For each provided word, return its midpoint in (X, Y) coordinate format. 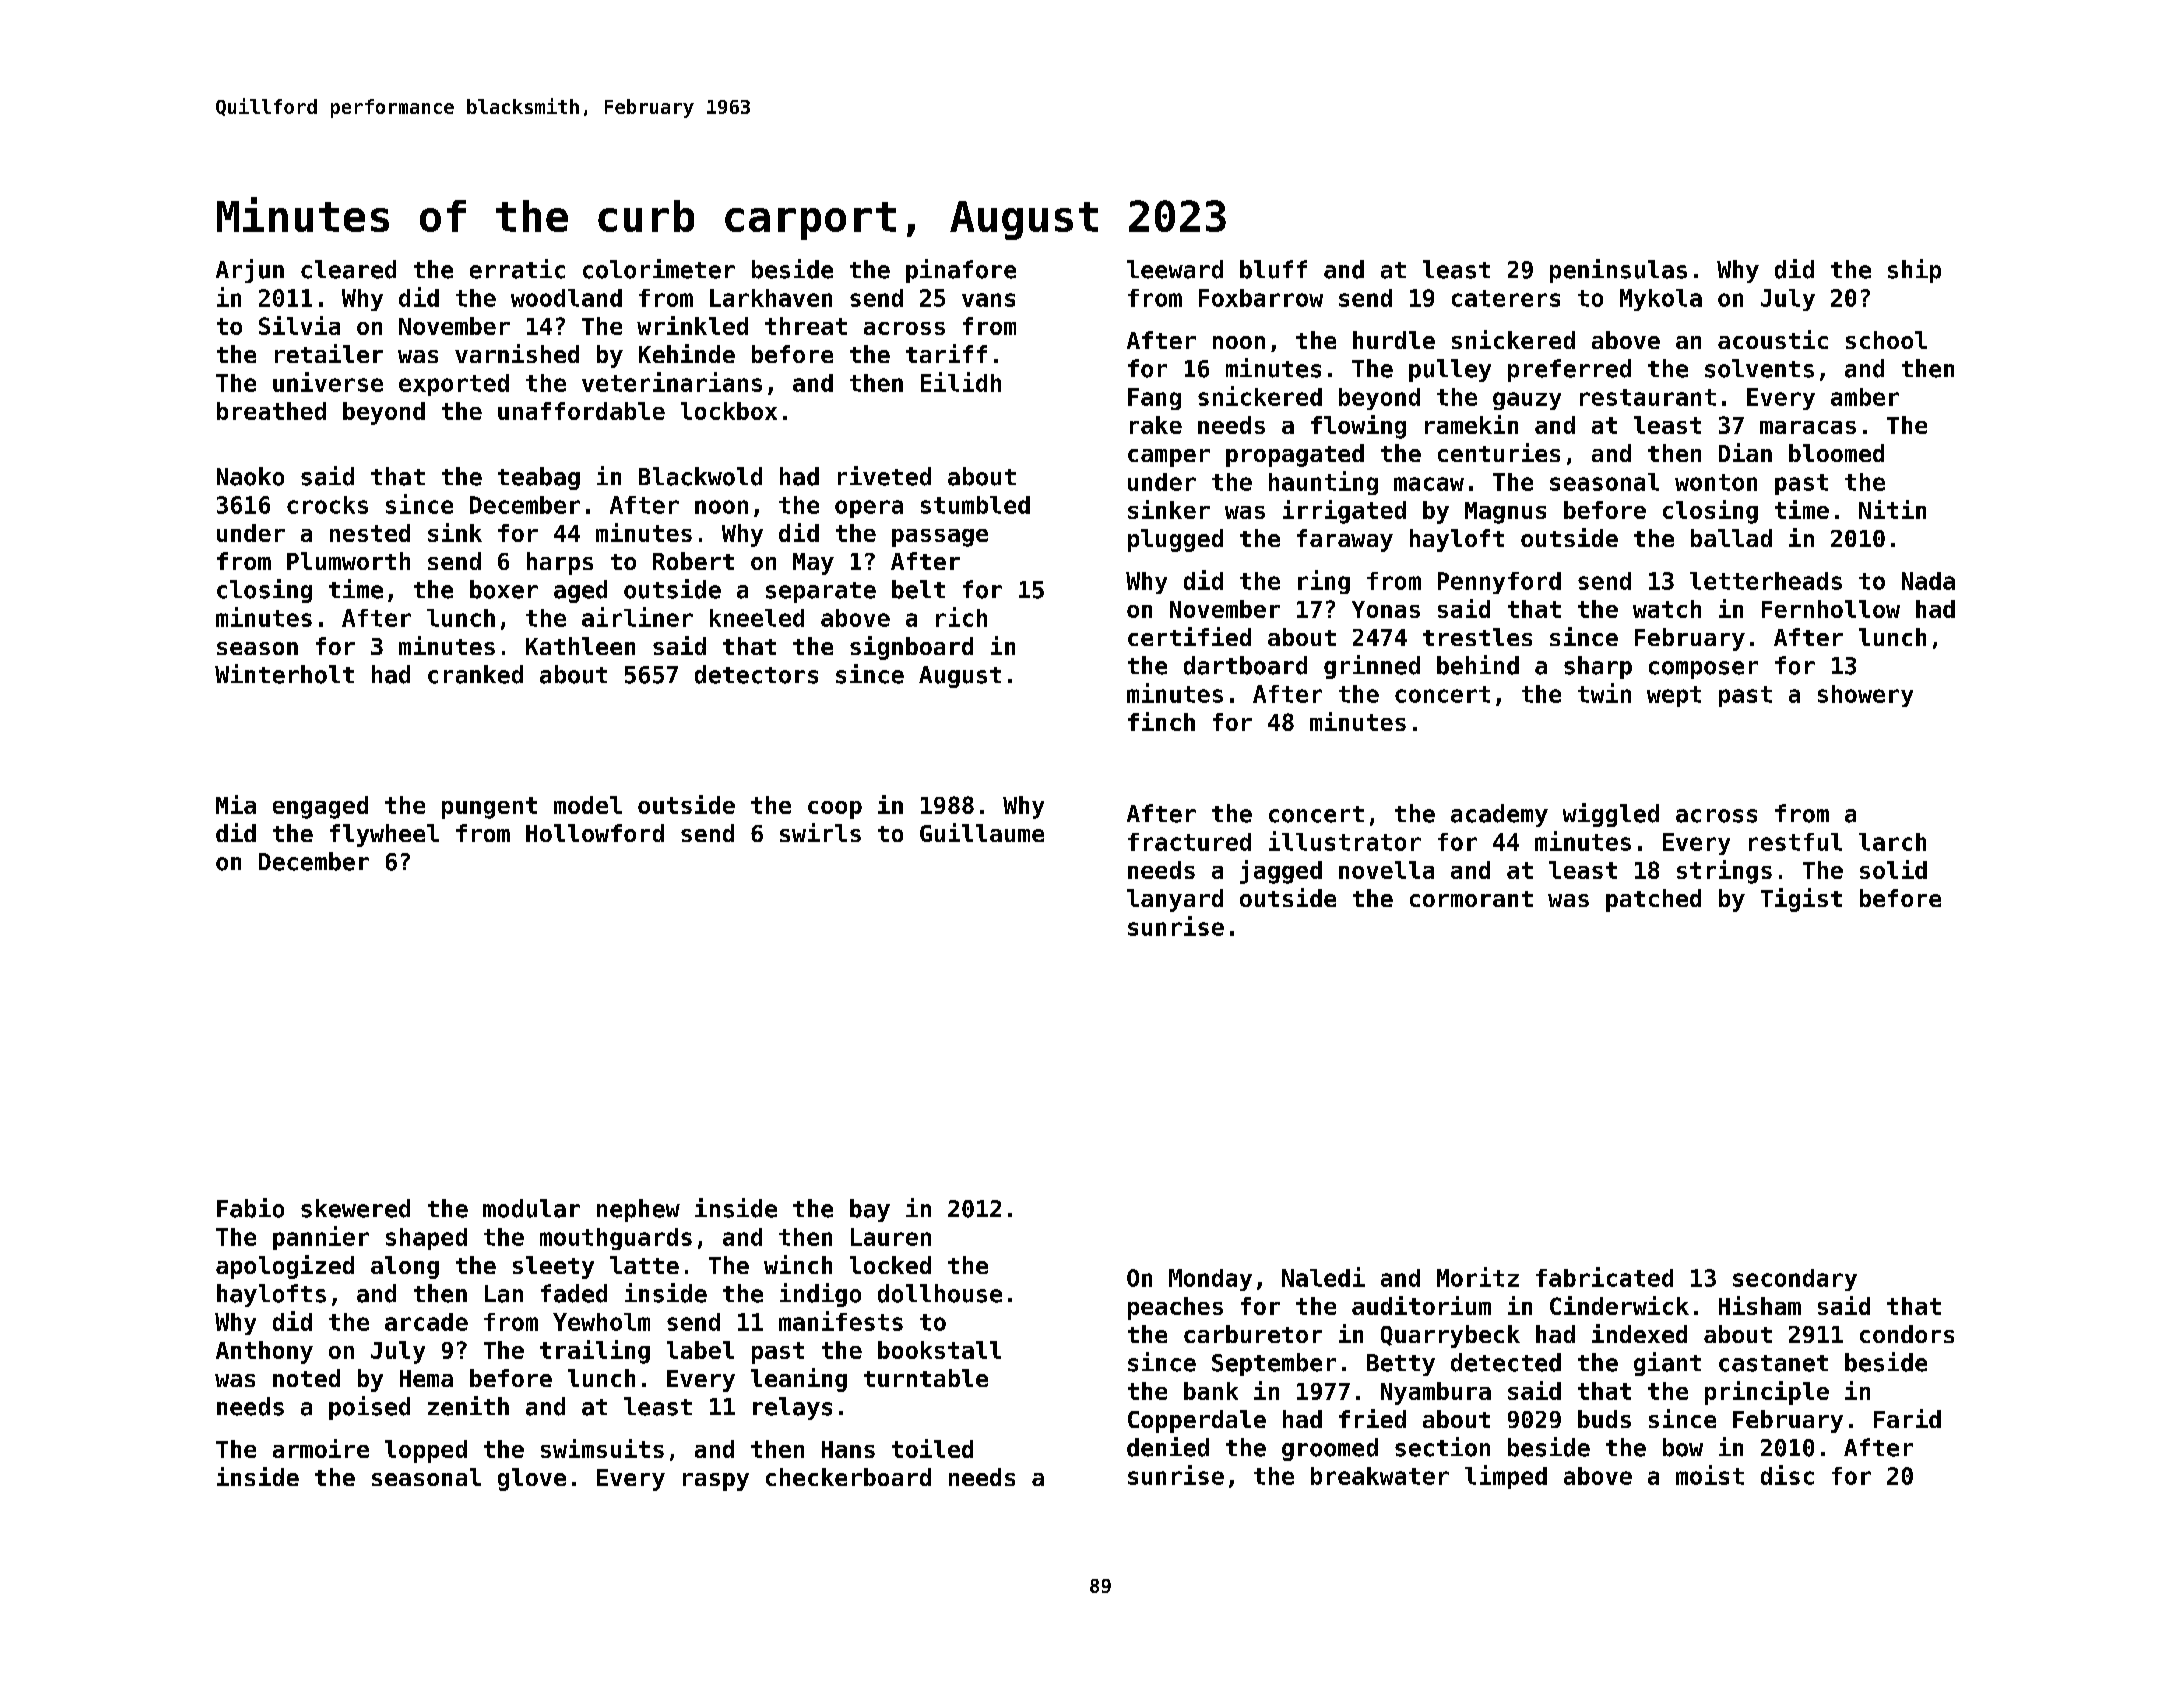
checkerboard (848, 1477)
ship (1914, 271)
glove (532, 1479)
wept (1674, 696)
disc (1787, 1475)
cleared (348, 269)
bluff (1273, 269)
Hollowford (595, 833)
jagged (1281, 872)
